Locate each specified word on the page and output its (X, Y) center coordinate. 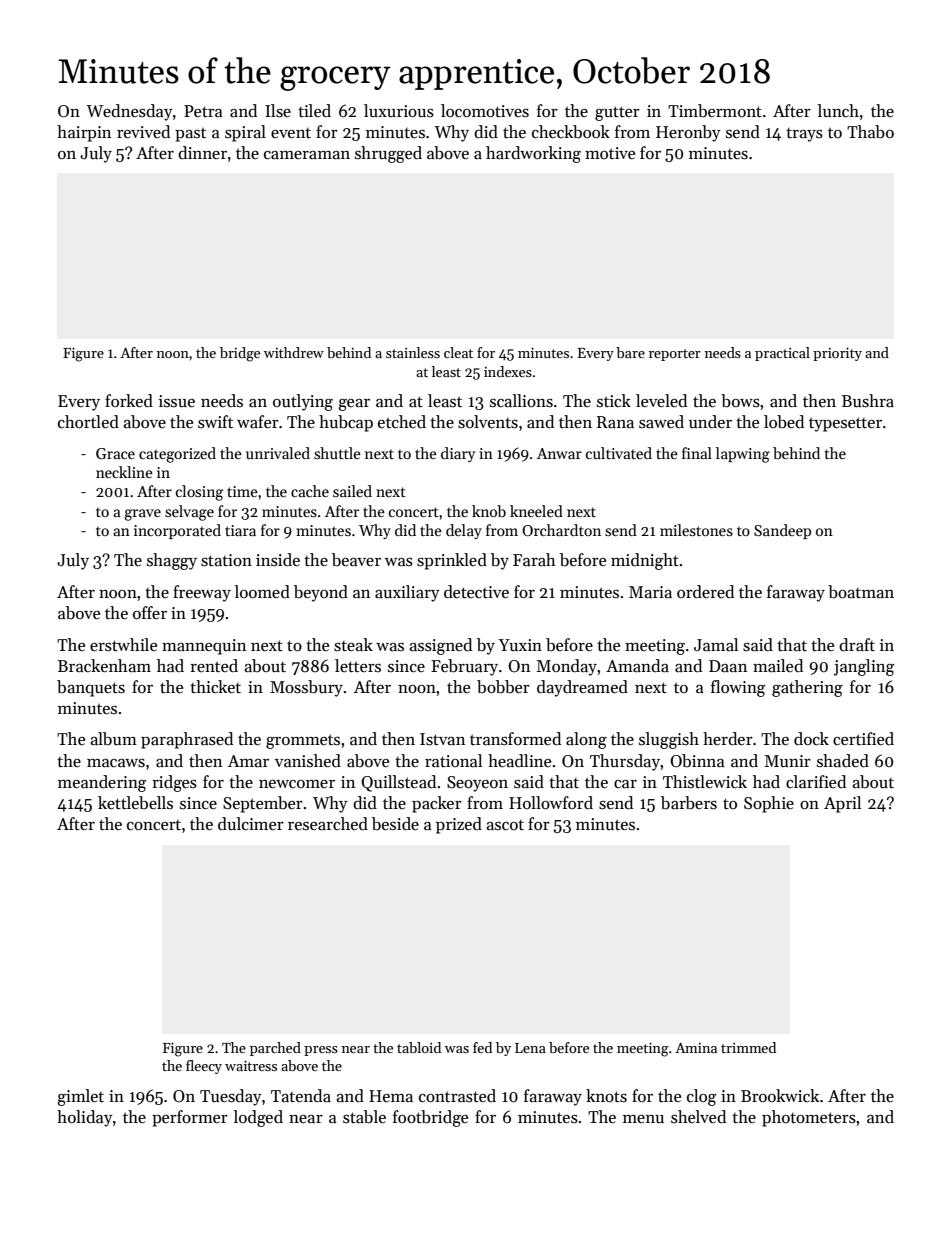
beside (395, 824)
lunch (838, 111)
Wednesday (129, 112)
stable (364, 1117)
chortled (88, 422)
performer (190, 1118)
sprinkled (452, 561)
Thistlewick (705, 782)
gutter (617, 113)
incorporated (177, 531)
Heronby (688, 133)
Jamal (716, 645)
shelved (698, 1117)
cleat (458, 352)
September (263, 804)
